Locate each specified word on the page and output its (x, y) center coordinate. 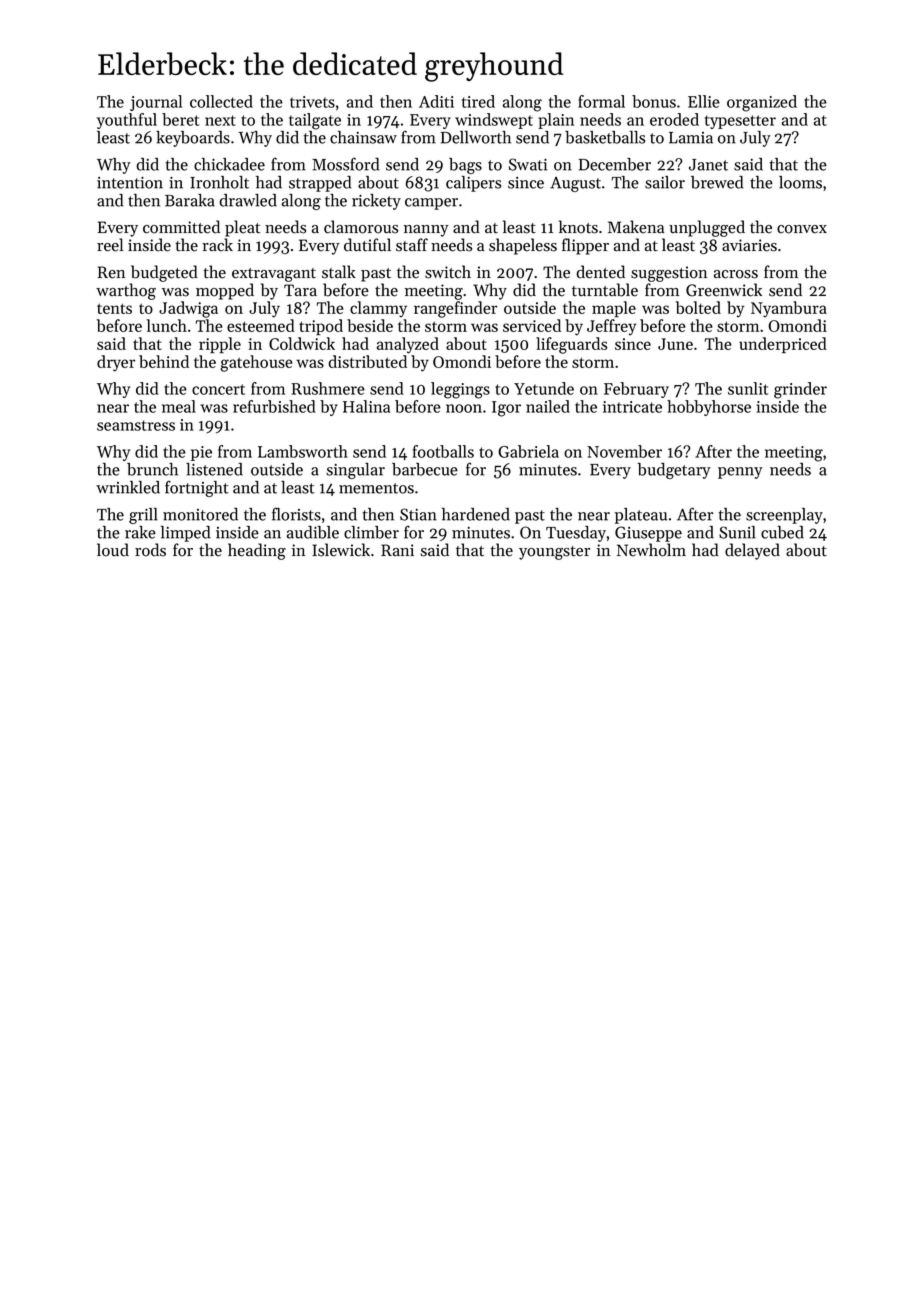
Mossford (345, 164)
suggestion (669, 274)
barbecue (425, 469)
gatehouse (257, 363)
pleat (242, 228)
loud (113, 550)
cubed (782, 532)
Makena (636, 227)
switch (448, 272)
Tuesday (576, 534)
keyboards (193, 139)
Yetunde (544, 388)
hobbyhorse (709, 408)
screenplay (784, 516)
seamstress (136, 425)
